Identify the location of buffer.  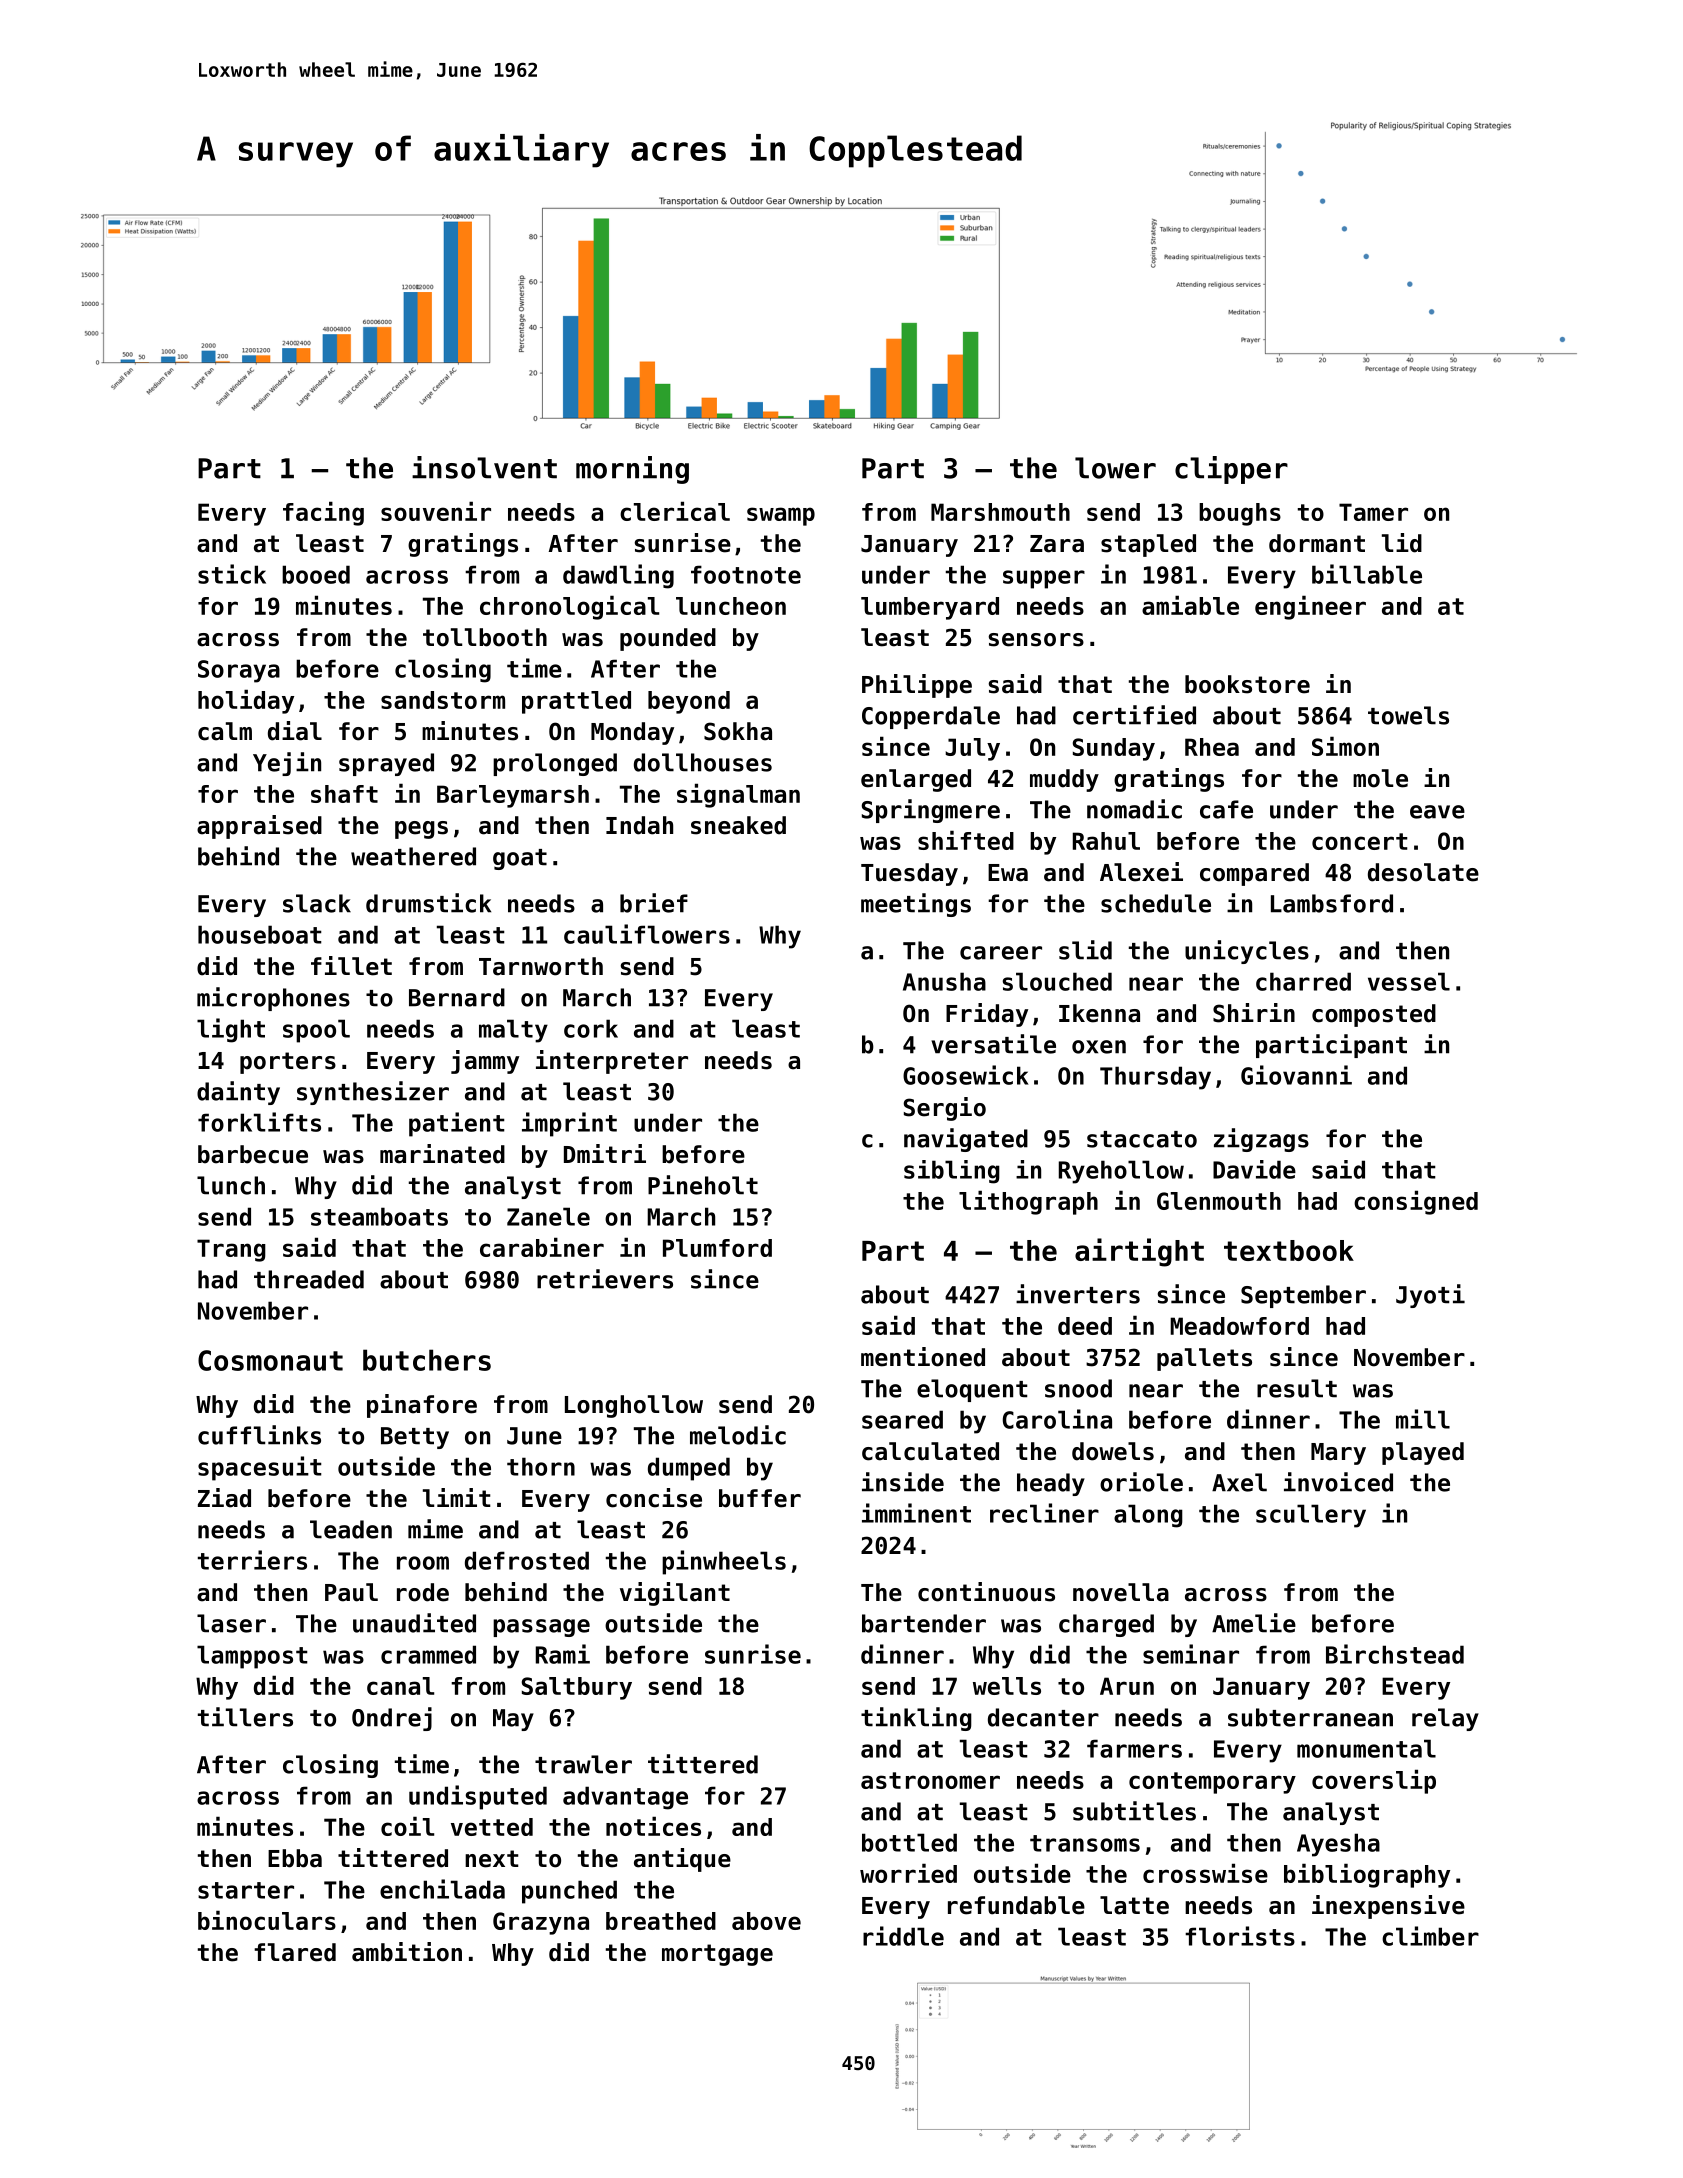
(760, 1498).
